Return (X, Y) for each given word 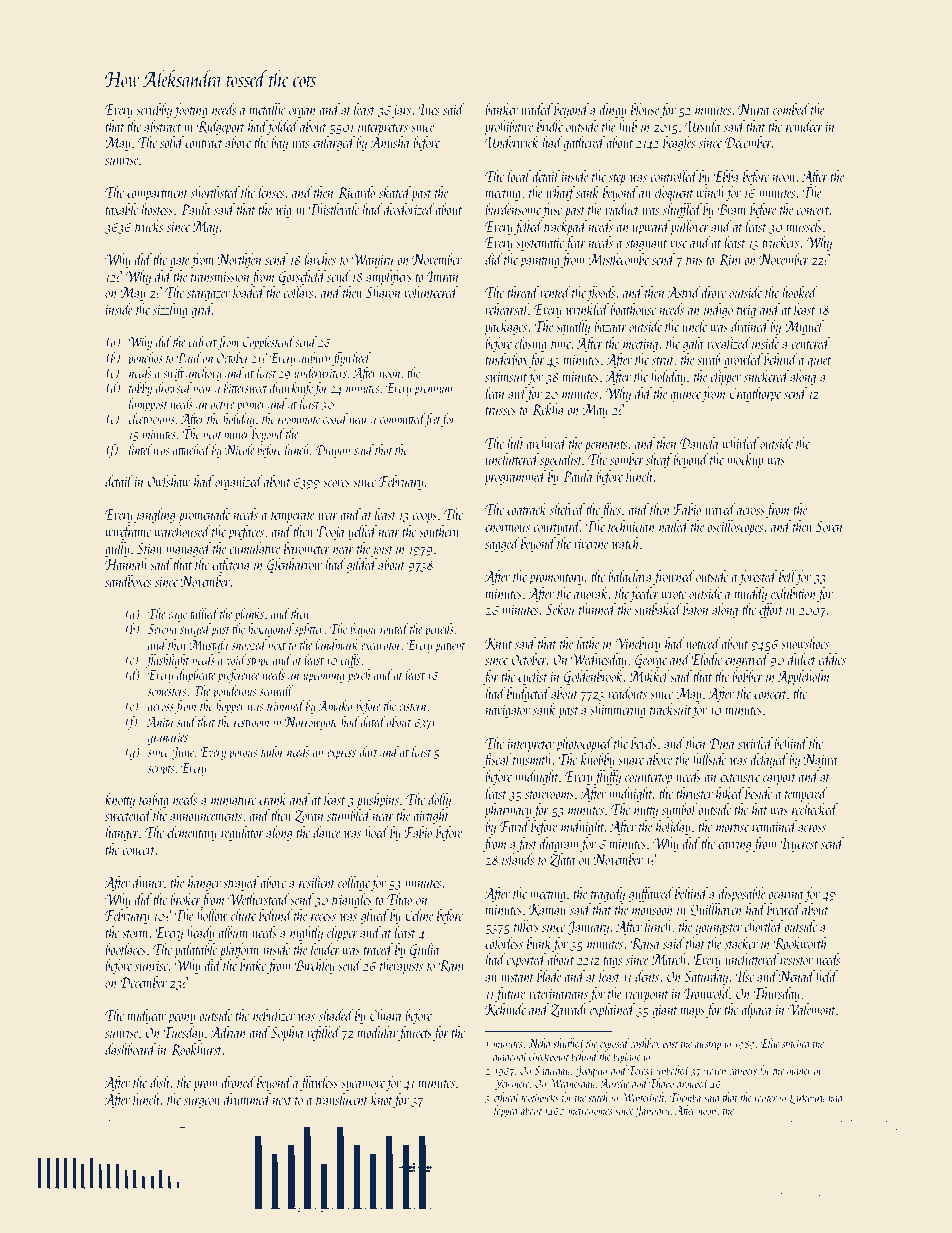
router (765, 1098)
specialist (561, 460)
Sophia (287, 1033)
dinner (148, 882)
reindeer (804, 126)
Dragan (333, 451)
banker (501, 109)
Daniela (699, 443)
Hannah (126, 564)
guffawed (651, 894)
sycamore (363, 1086)
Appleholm (803, 677)
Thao (399, 899)
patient (450, 647)
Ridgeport (221, 127)
